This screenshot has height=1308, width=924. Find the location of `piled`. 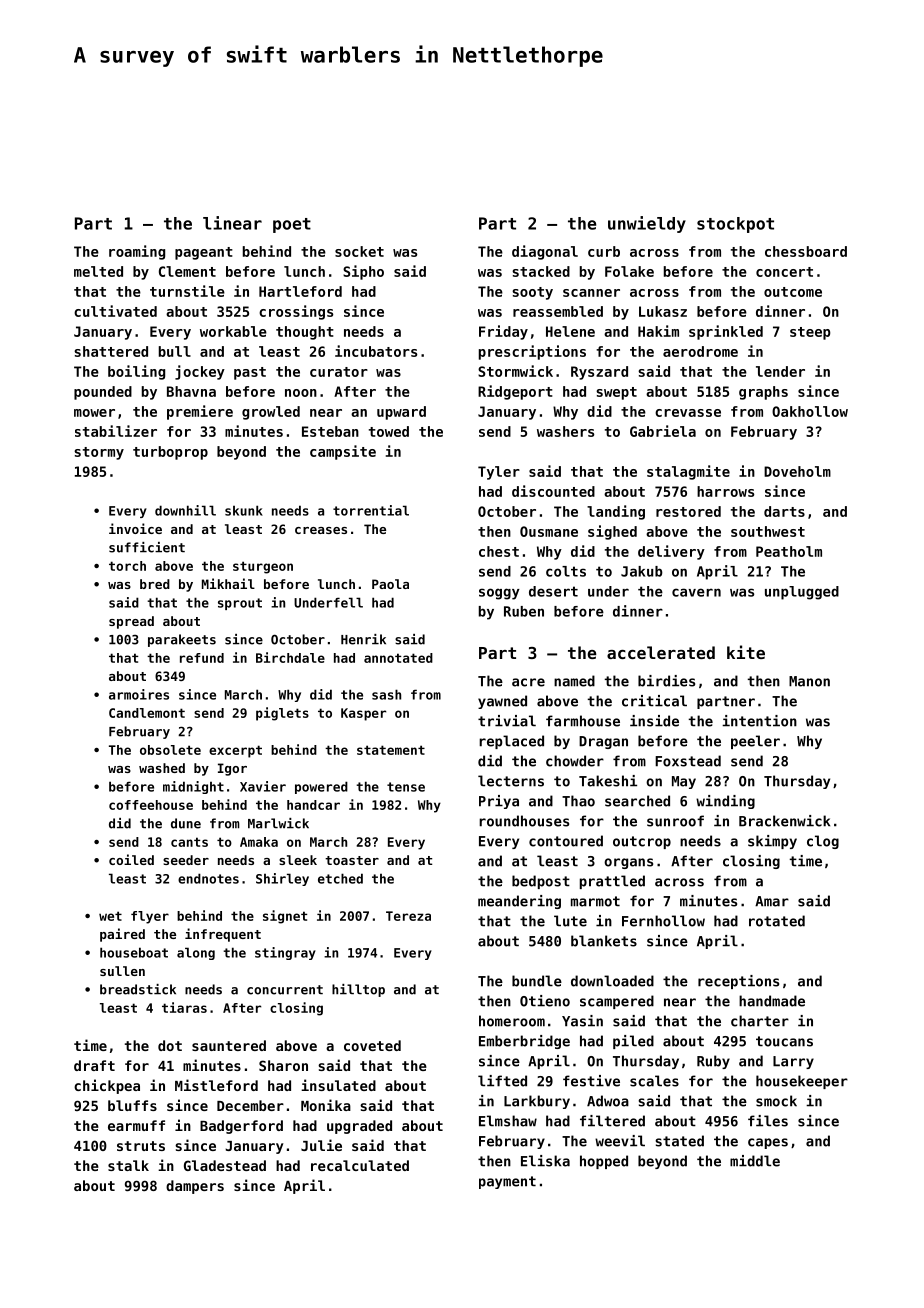

piled is located at coordinates (633, 1042).
